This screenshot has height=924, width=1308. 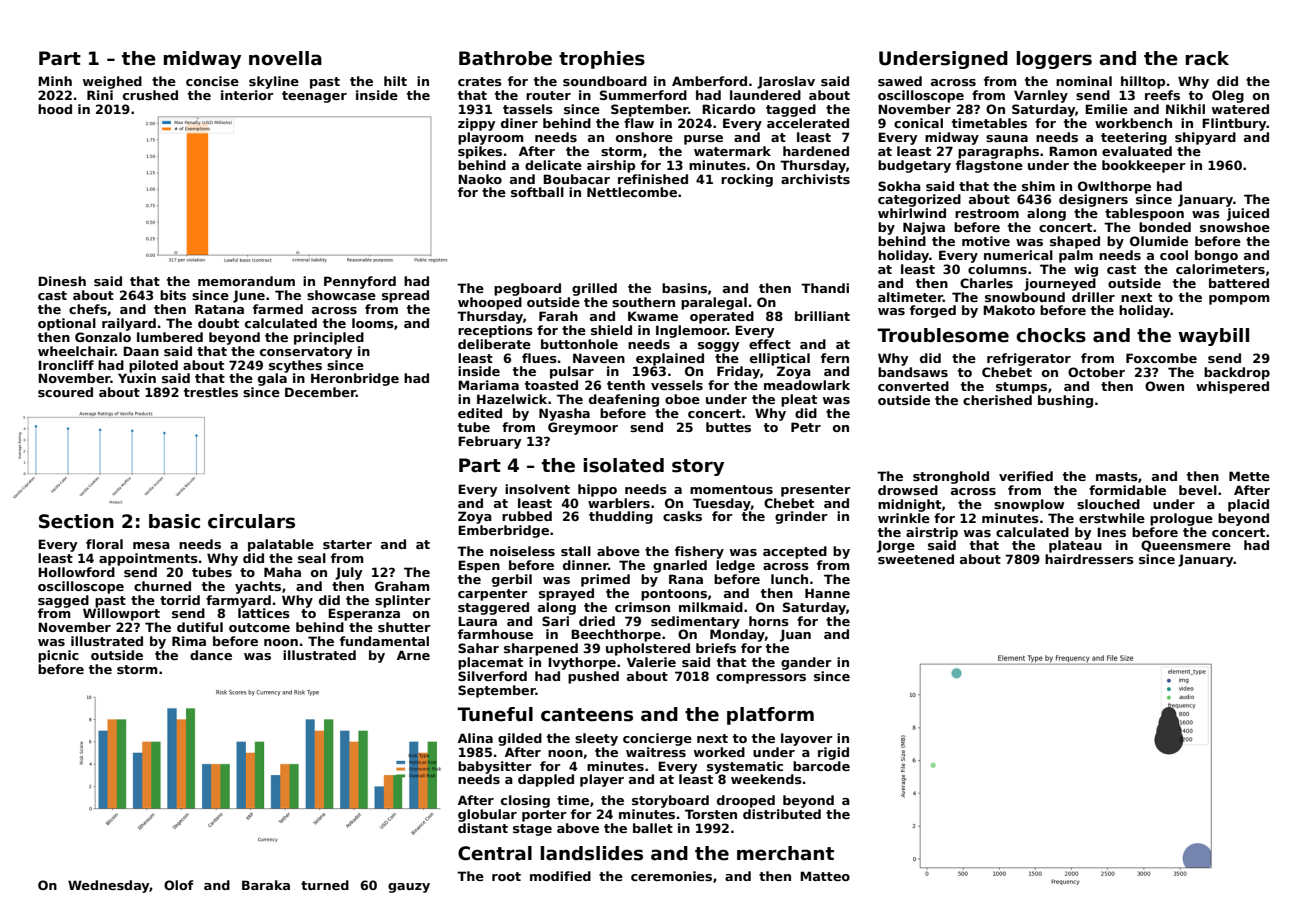 What do you see at coordinates (505, 58) in the screenshot?
I see `Bathrobe` at bounding box center [505, 58].
